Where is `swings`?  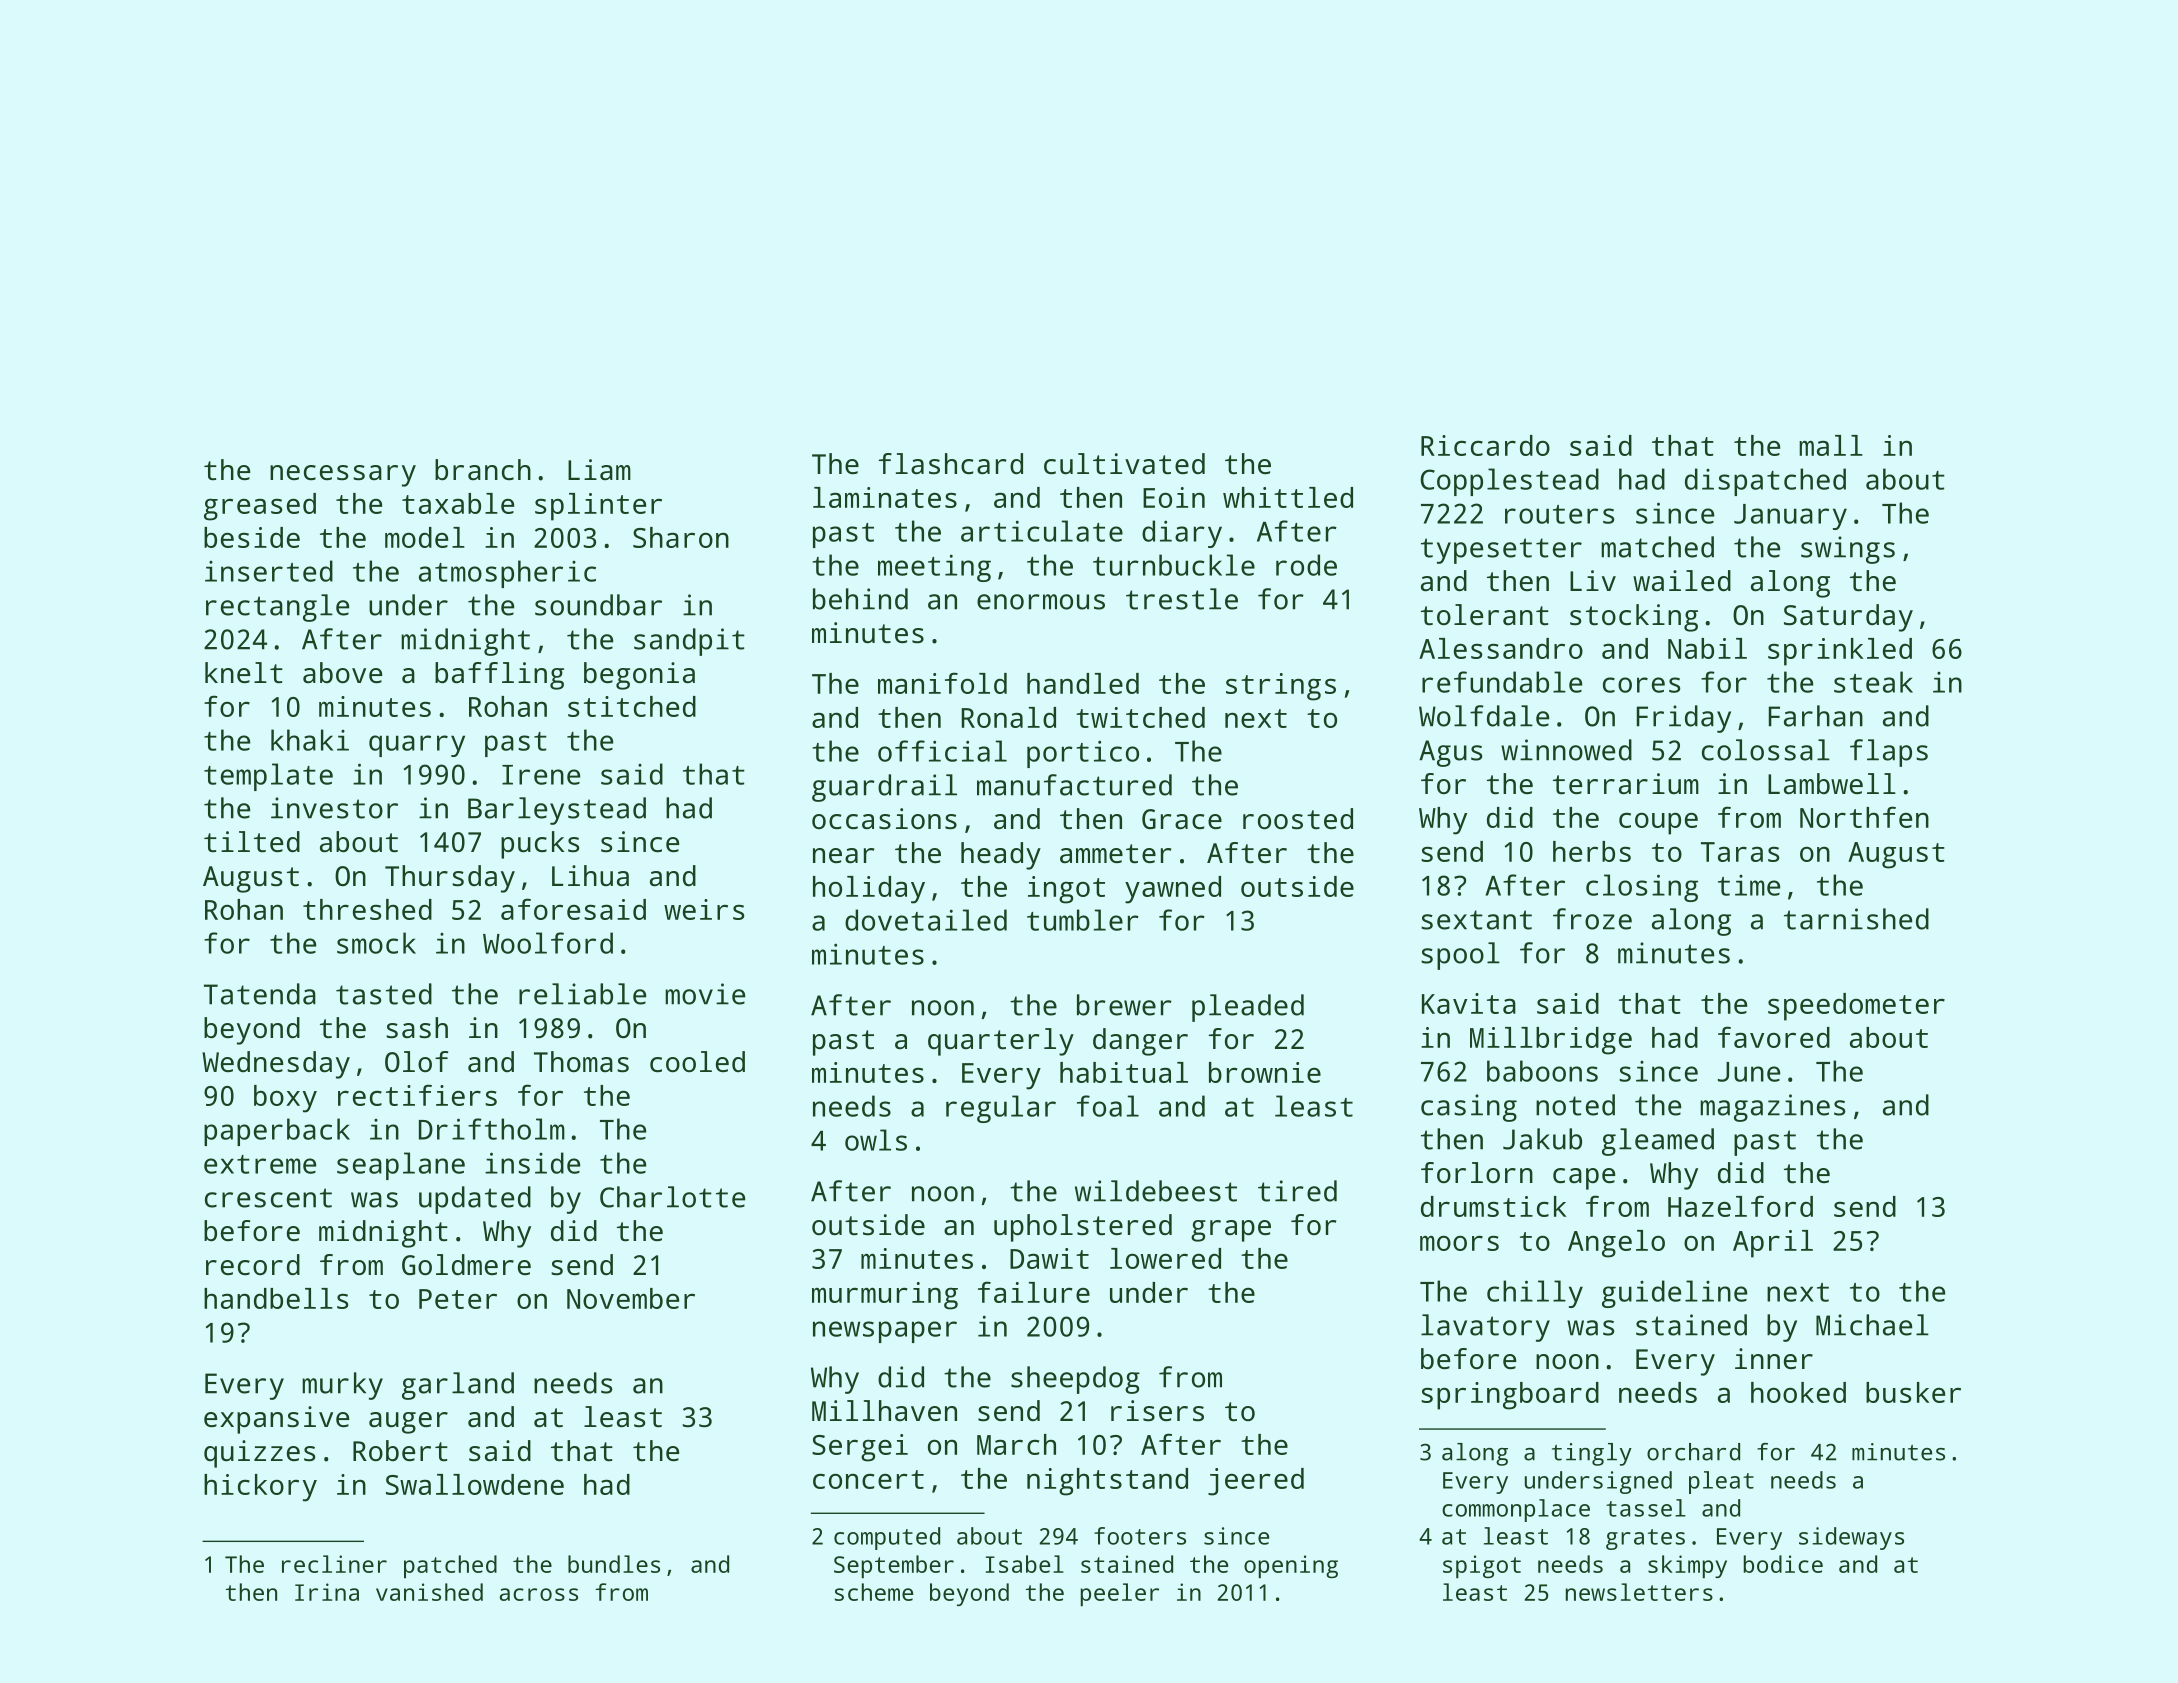 swings is located at coordinates (1848, 550).
